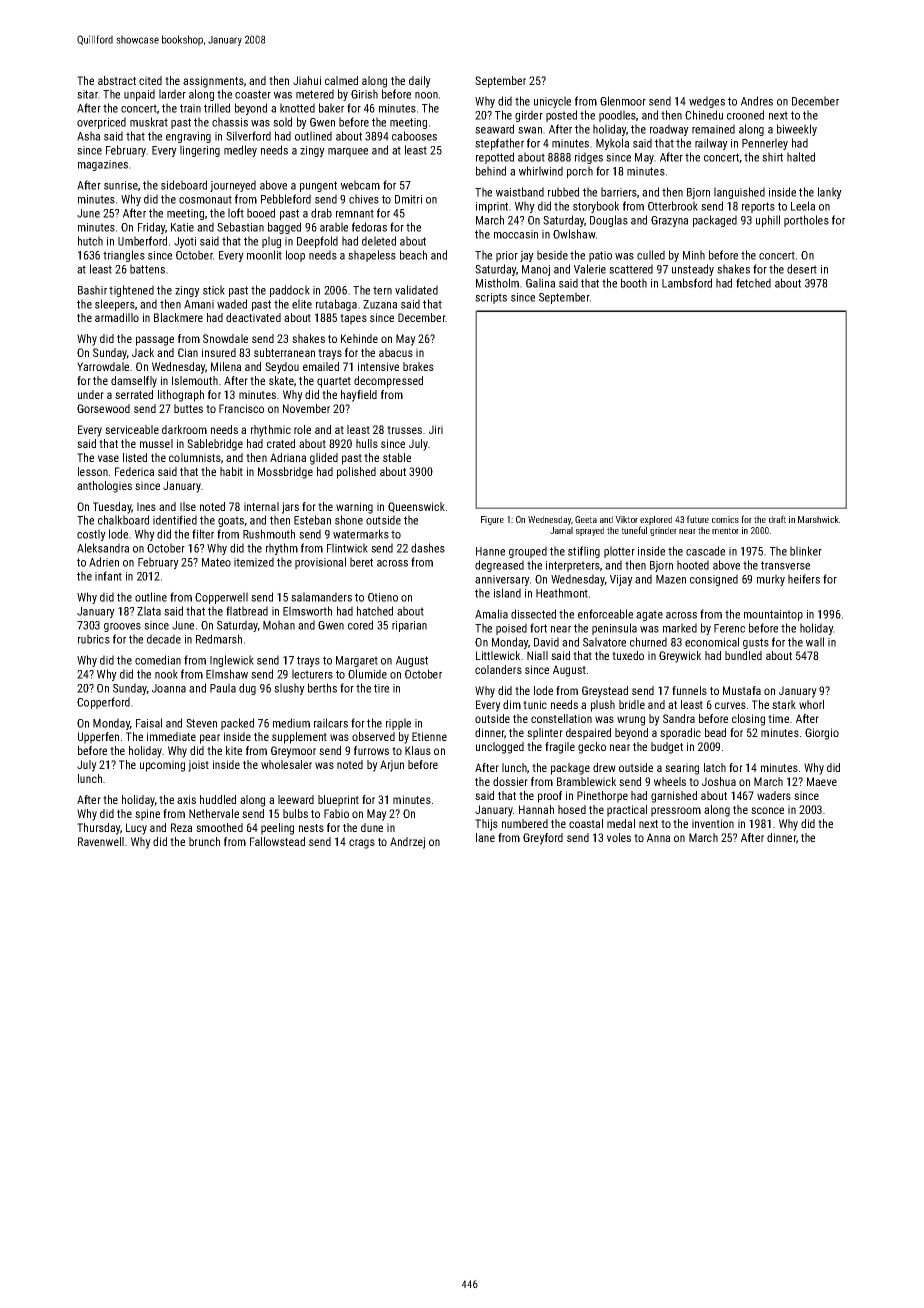  What do you see at coordinates (204, 841) in the screenshot?
I see `brunch` at bounding box center [204, 841].
